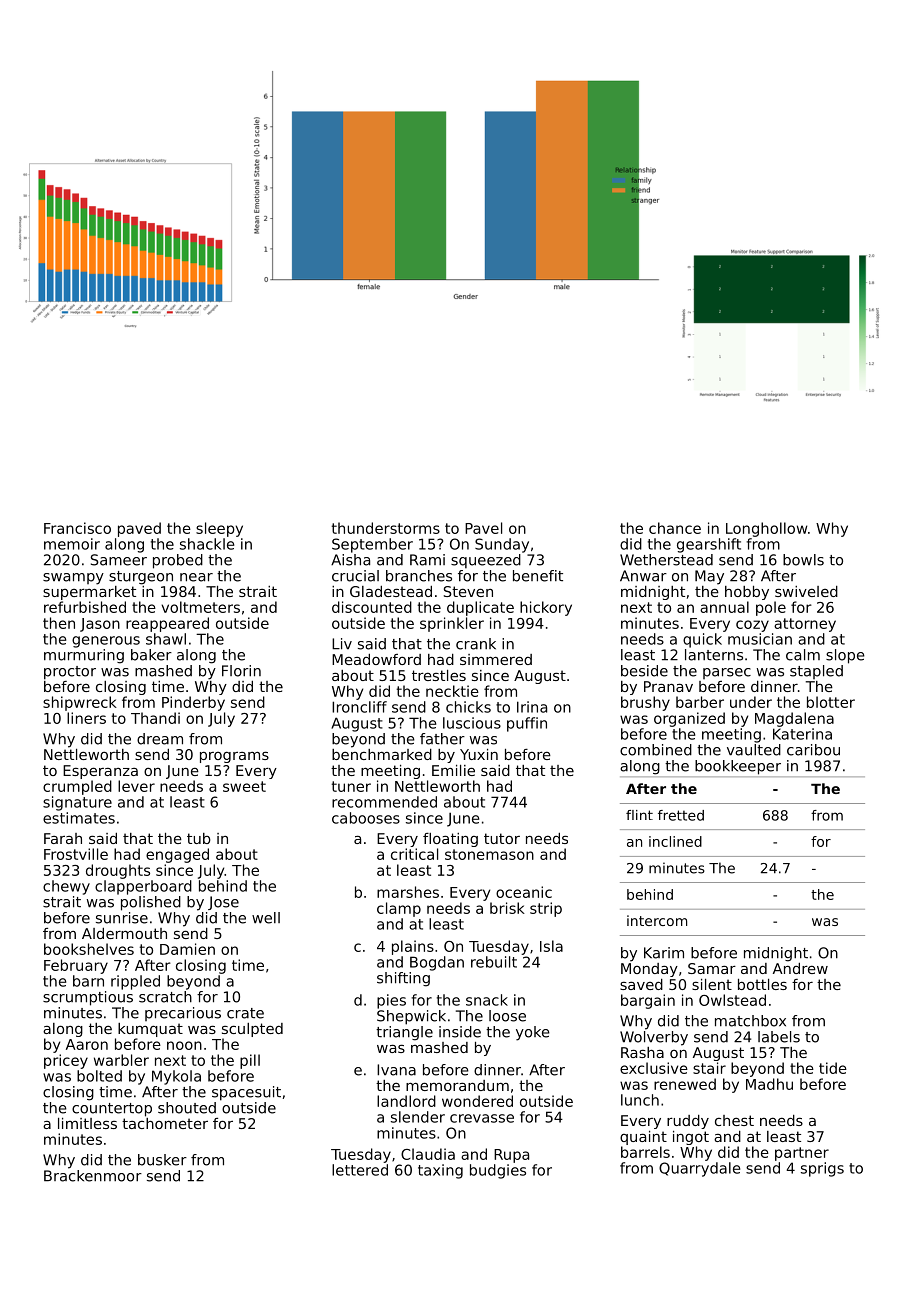 Image resolution: width=908 pixels, height=1316 pixels. Describe the element at coordinates (480, 608) in the screenshot. I see `duplicate` at that location.
